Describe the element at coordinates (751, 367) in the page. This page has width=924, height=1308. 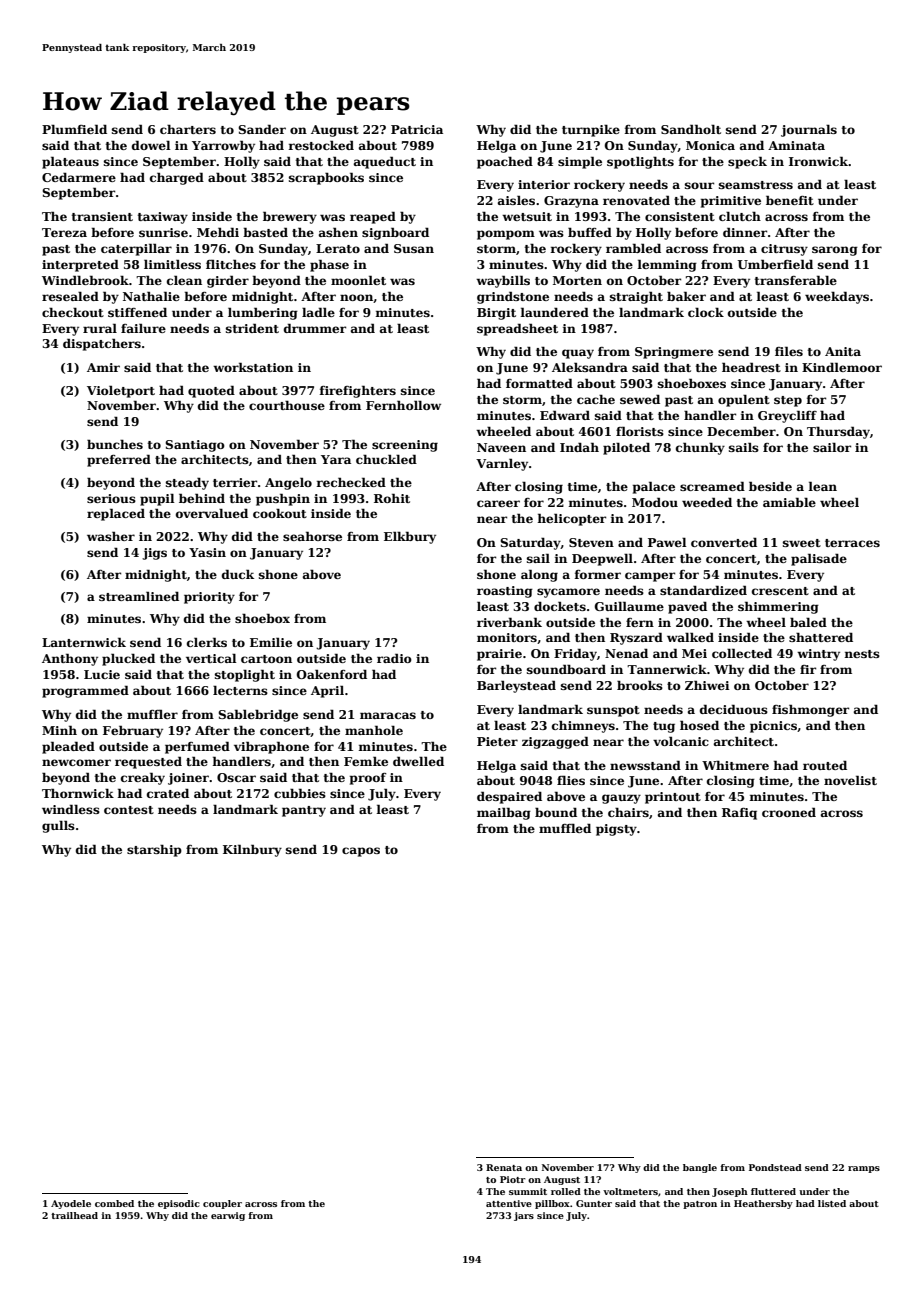
I see `headrest` at that location.
